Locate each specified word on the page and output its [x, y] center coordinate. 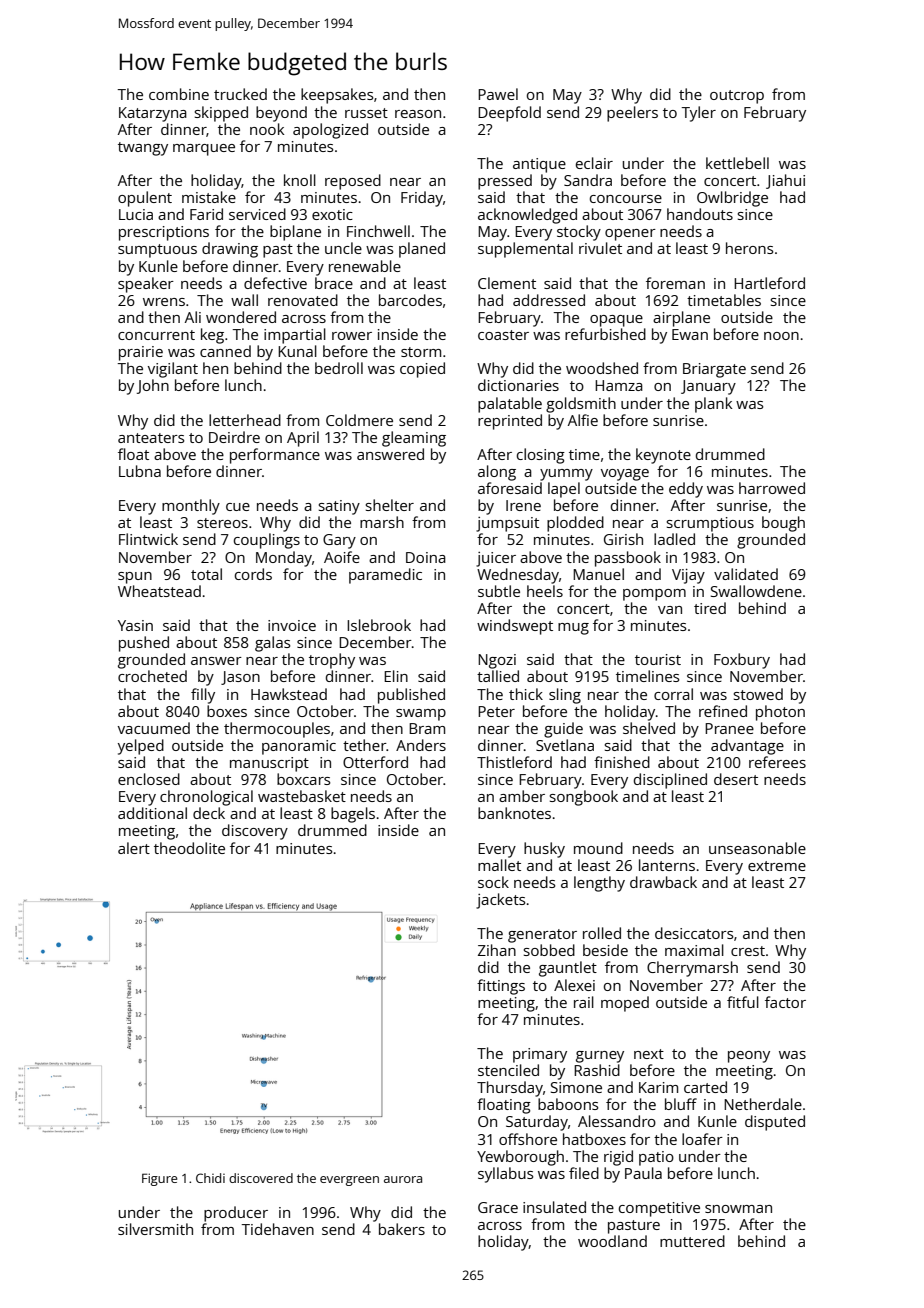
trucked [240, 94]
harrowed [772, 488]
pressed [505, 182]
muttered [692, 1241]
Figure [159, 1179]
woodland [612, 1241]
